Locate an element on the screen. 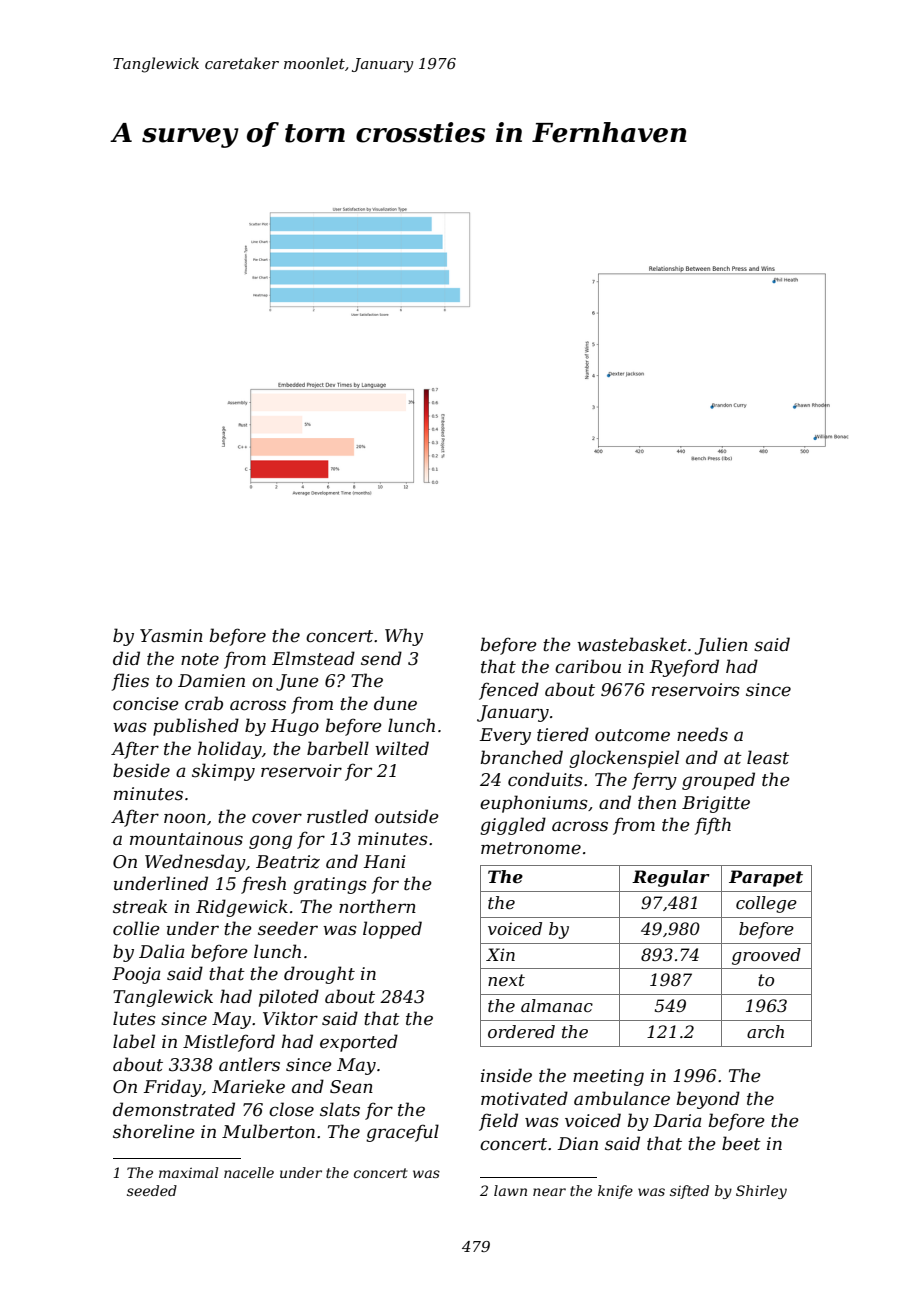 The height and width of the screenshot is (1308, 924). Shirley is located at coordinates (761, 1192).
